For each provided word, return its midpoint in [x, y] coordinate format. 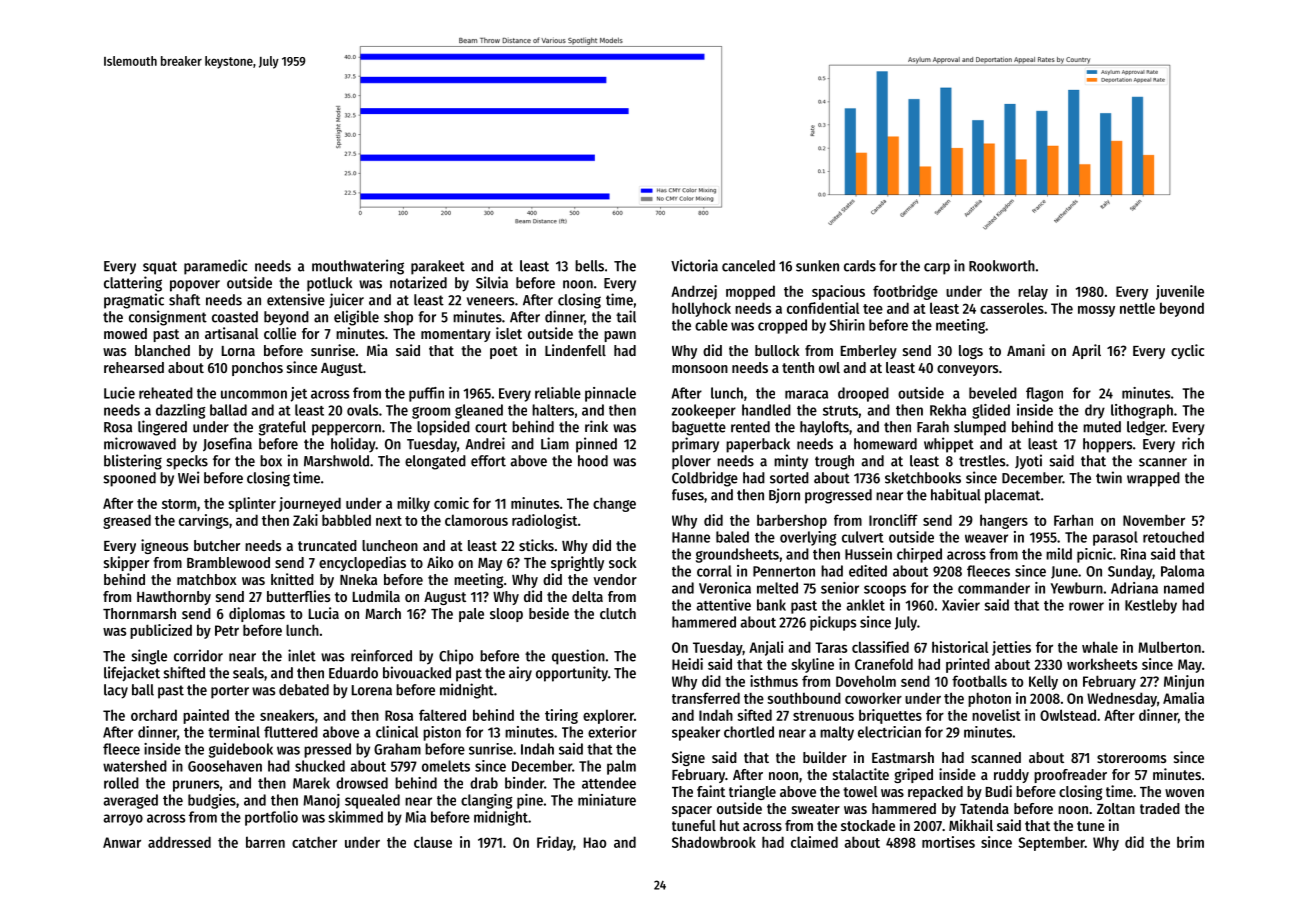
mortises [948, 842]
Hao [595, 842]
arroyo [123, 820]
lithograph [1142, 411]
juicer [346, 300]
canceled [748, 266]
